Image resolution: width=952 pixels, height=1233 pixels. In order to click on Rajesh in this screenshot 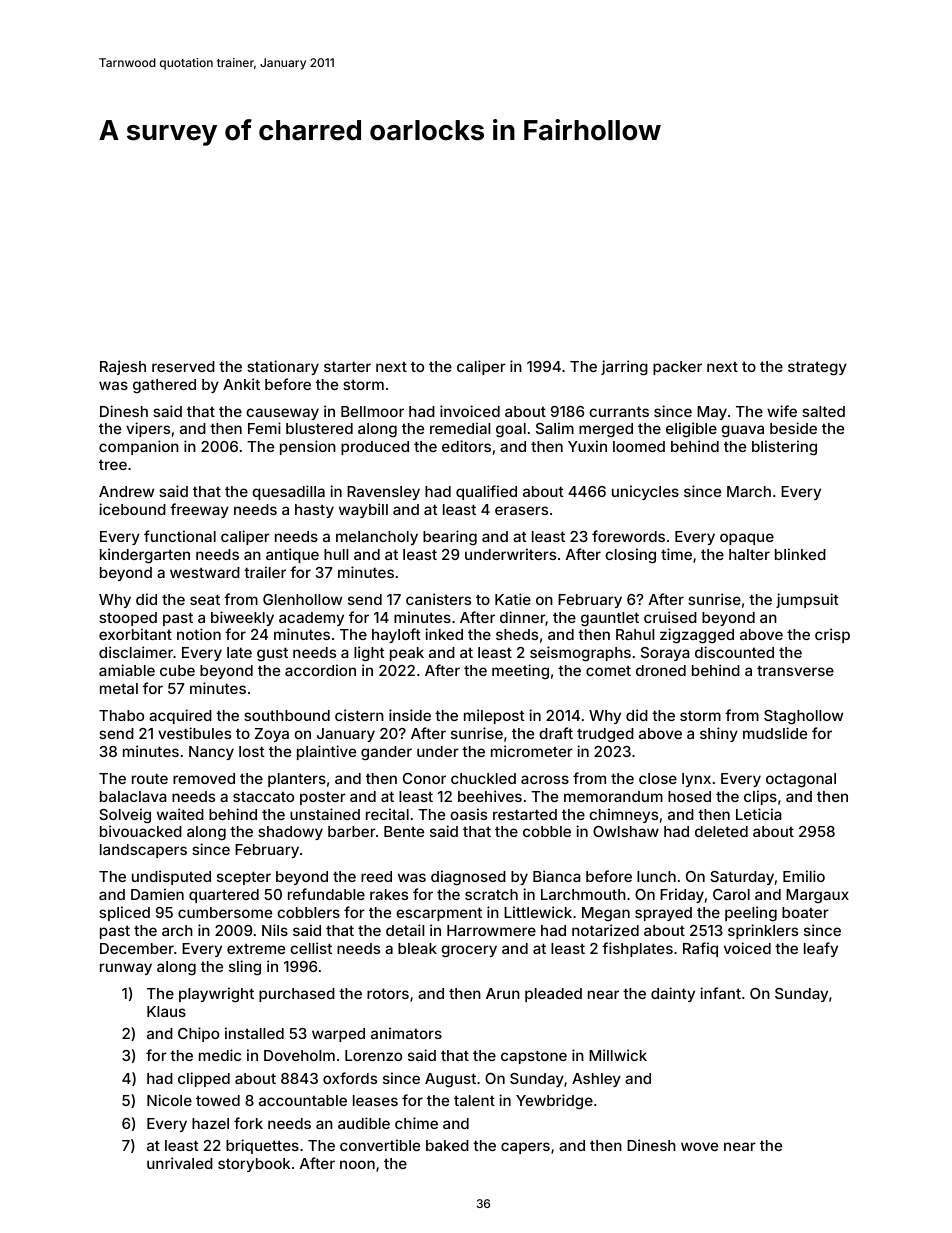, I will do `click(123, 367)`.
